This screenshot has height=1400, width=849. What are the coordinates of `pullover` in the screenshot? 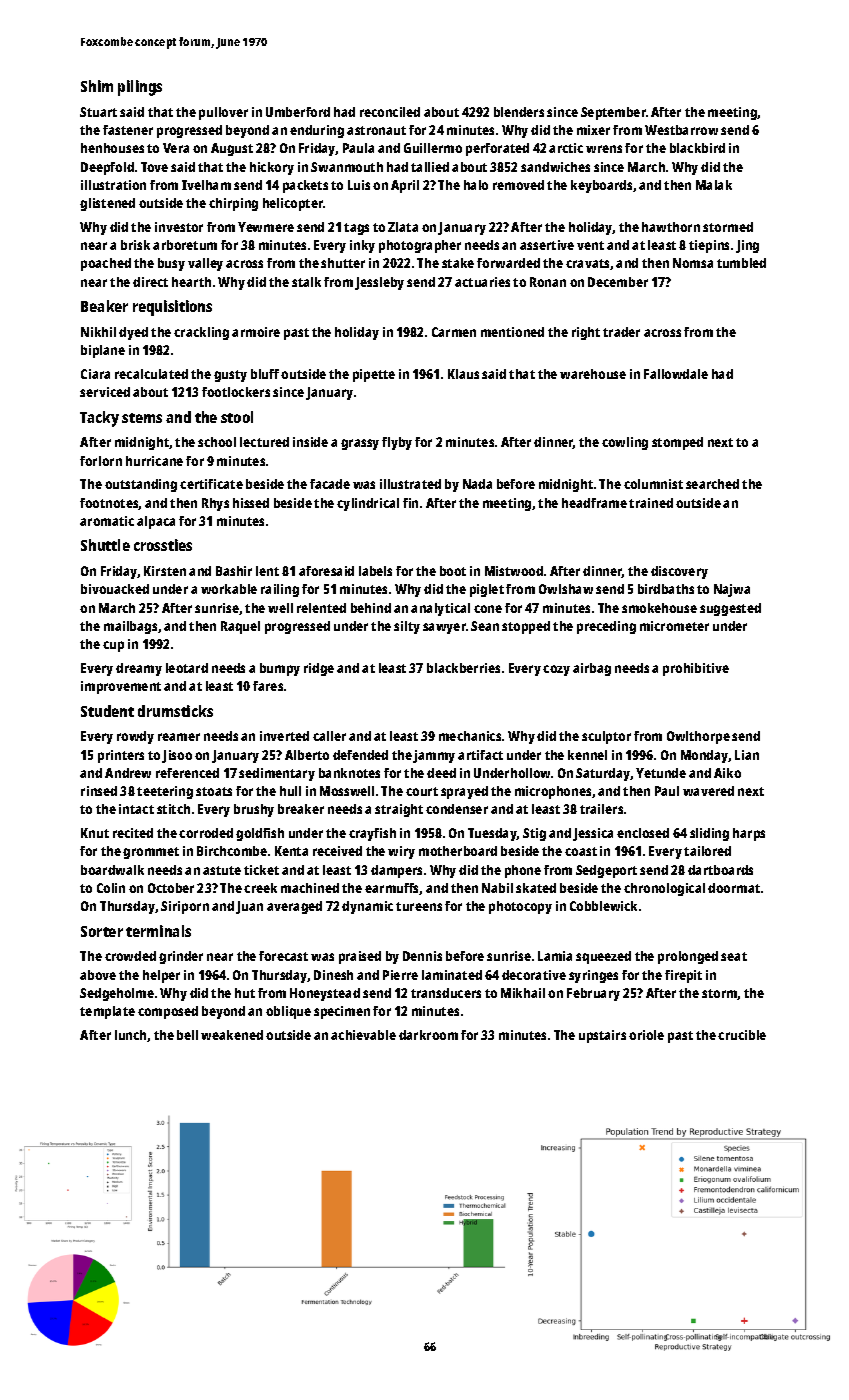 It's located at (223, 113).
